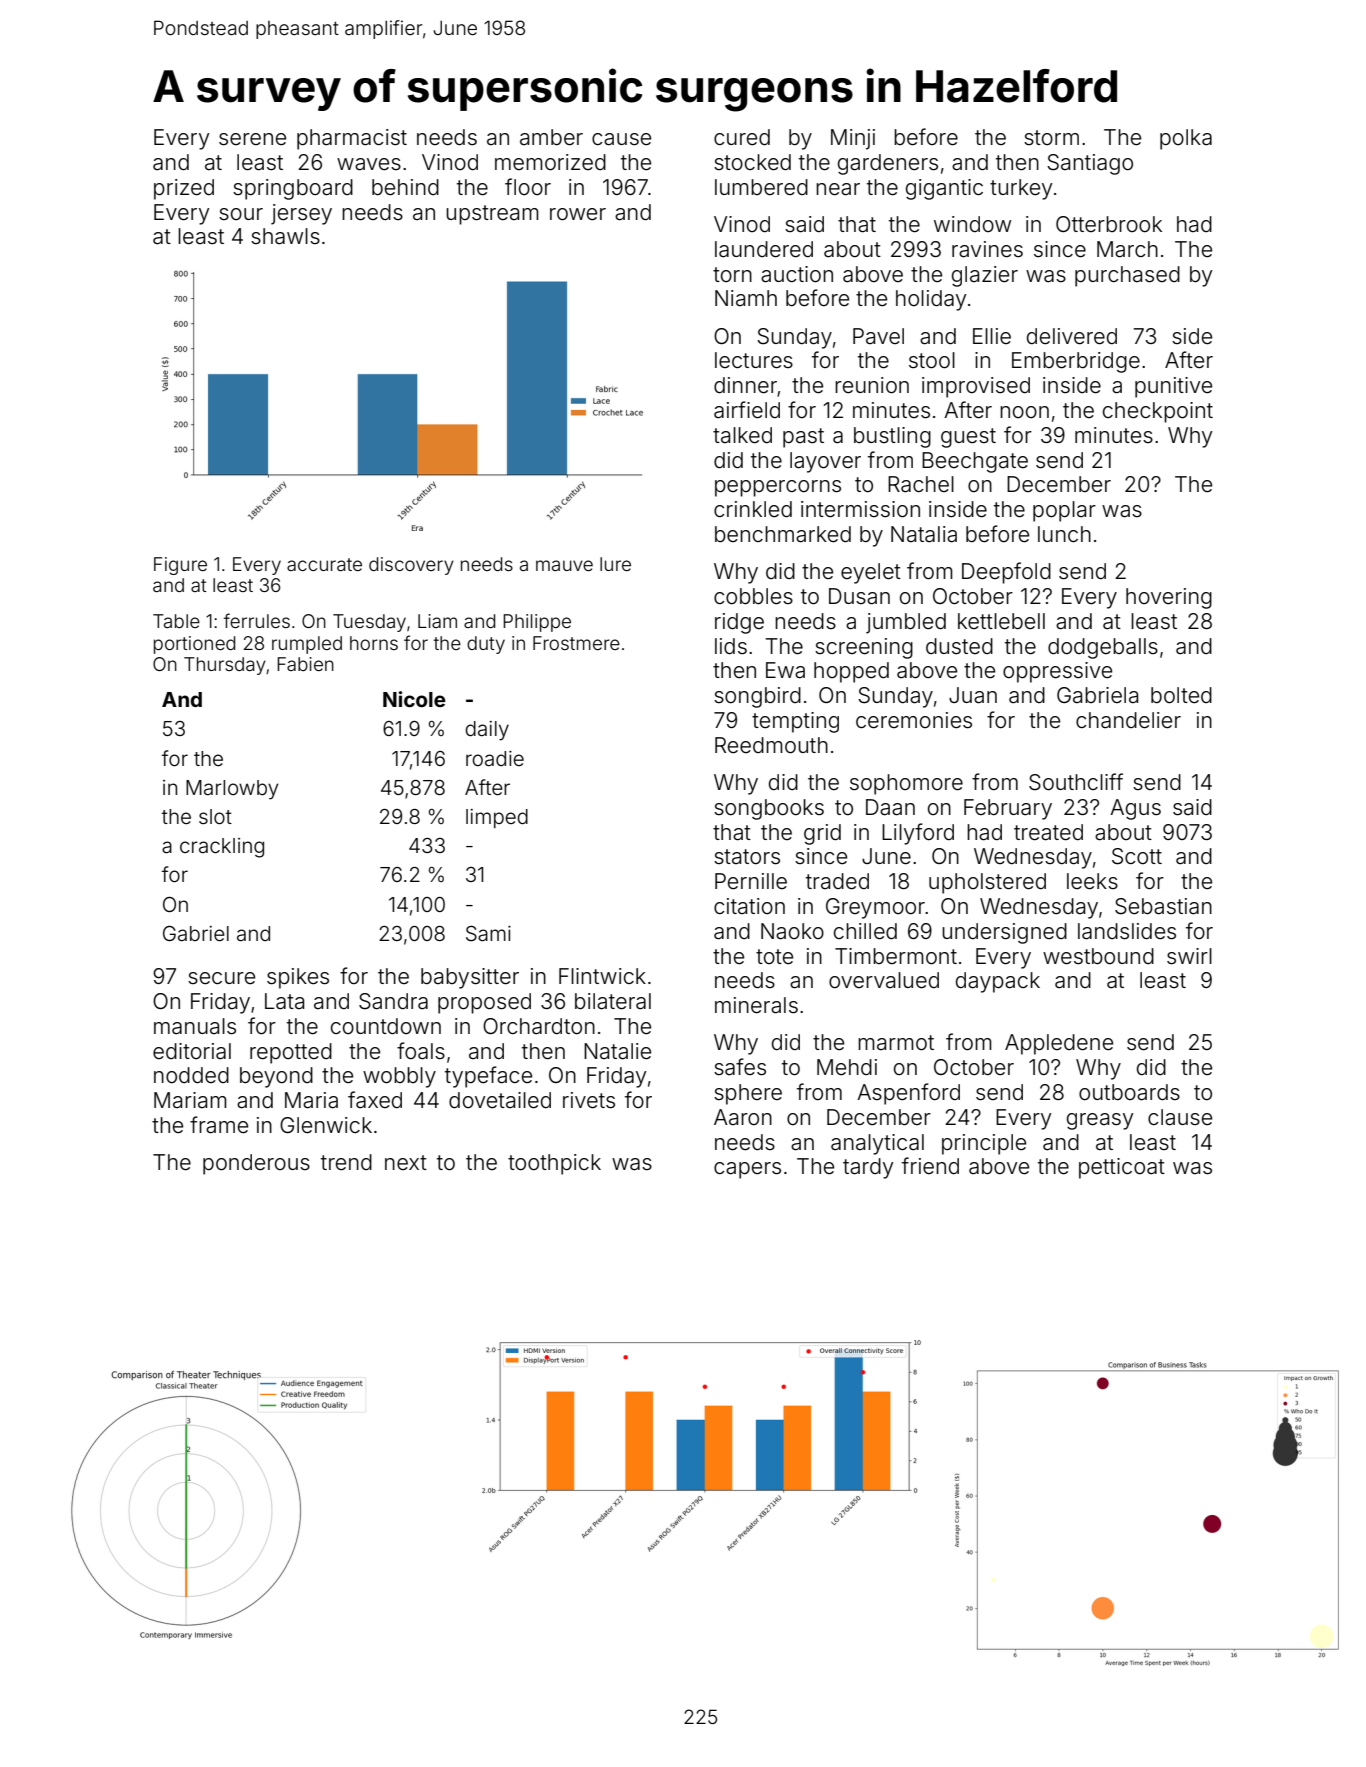  Describe the element at coordinates (324, 564) in the screenshot. I see `accurate` at that location.
